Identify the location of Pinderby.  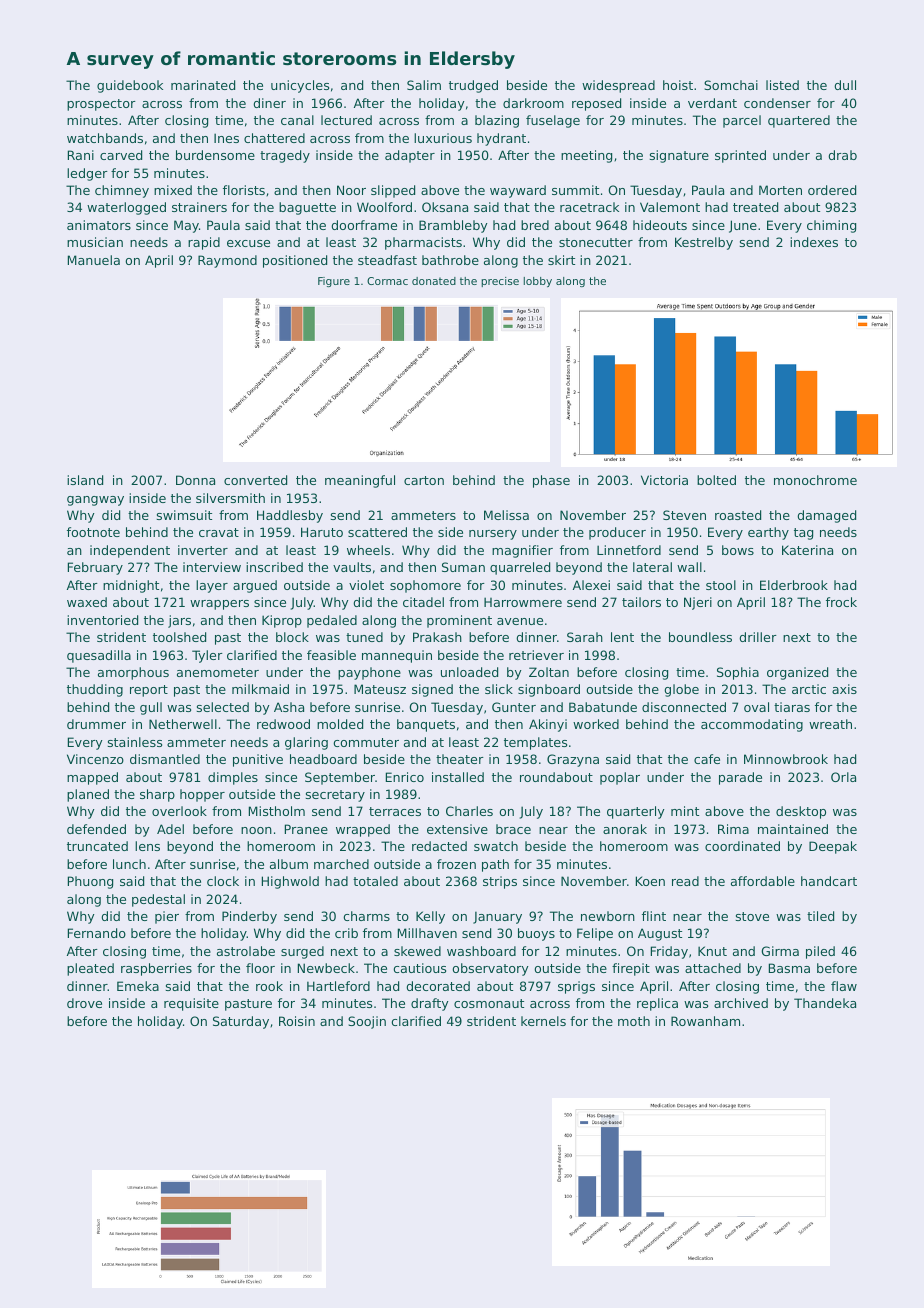
(249, 917).
